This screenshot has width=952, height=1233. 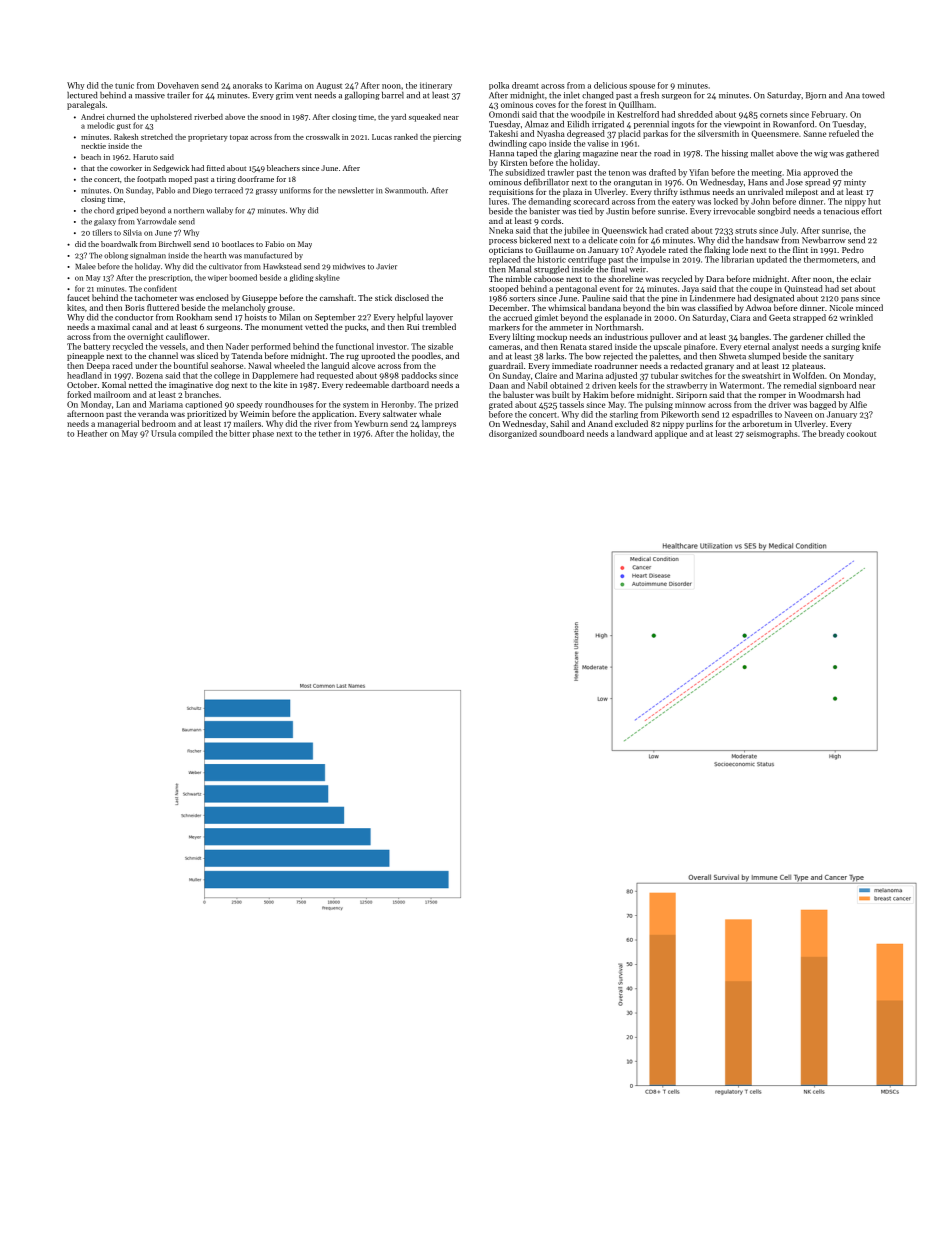 I want to click on accrued, so click(x=517, y=317).
